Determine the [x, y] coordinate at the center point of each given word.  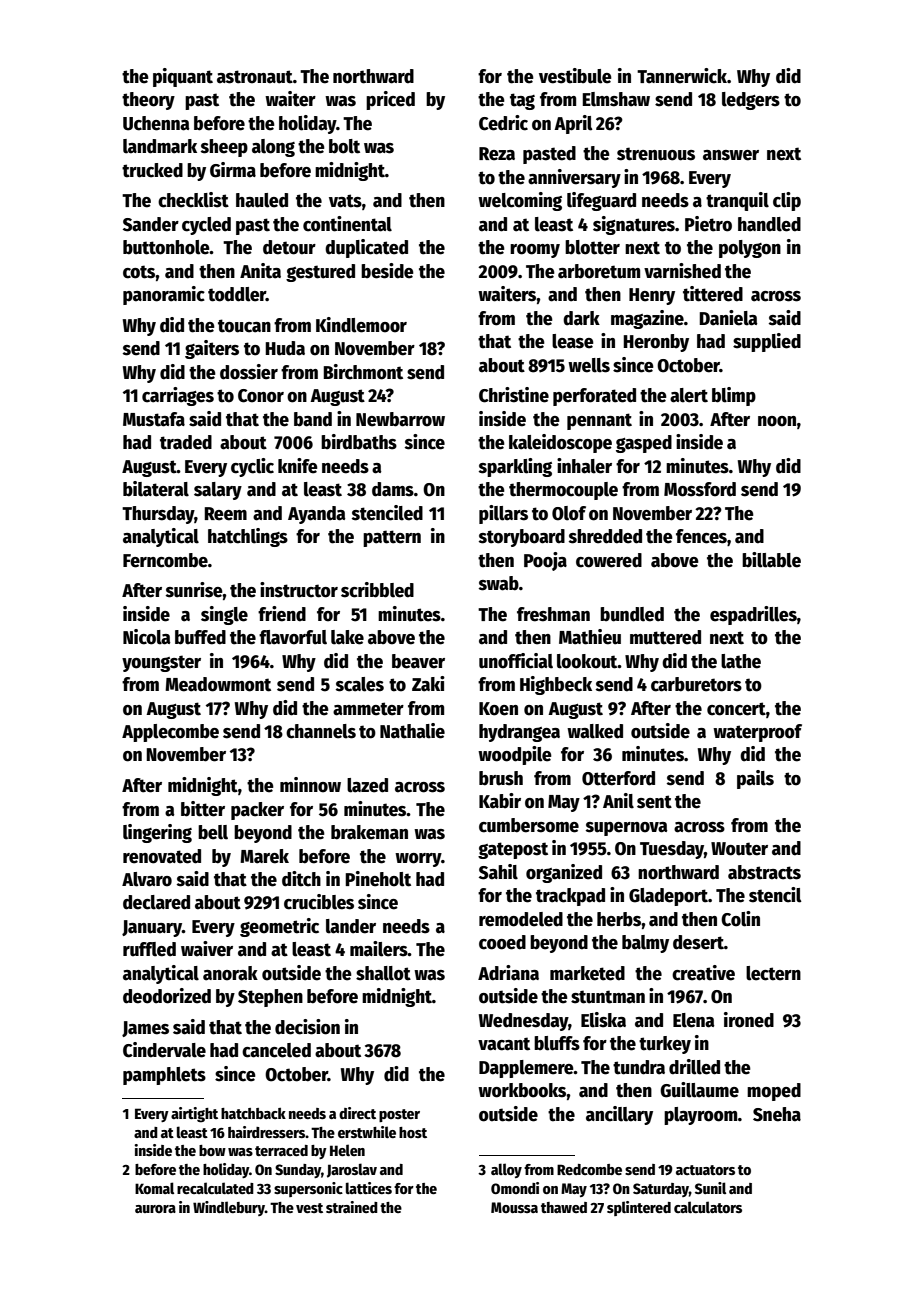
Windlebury [229, 1208]
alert [689, 395]
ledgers [751, 101]
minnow [310, 785]
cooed [502, 942]
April [573, 124]
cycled [206, 226]
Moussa [514, 1207]
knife [298, 466]
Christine [514, 395]
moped [774, 1092]
